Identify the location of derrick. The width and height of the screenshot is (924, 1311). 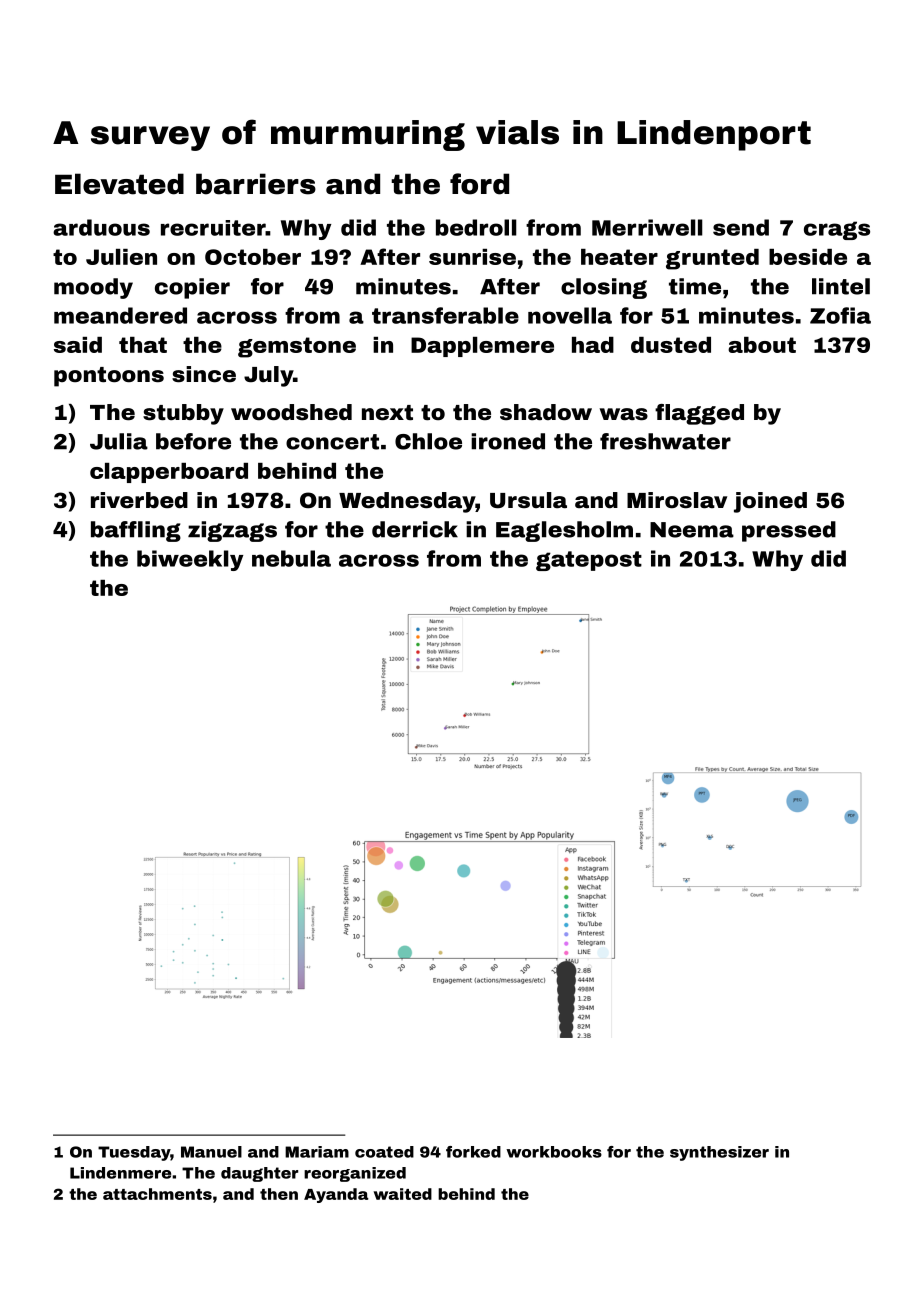
(415, 529).
